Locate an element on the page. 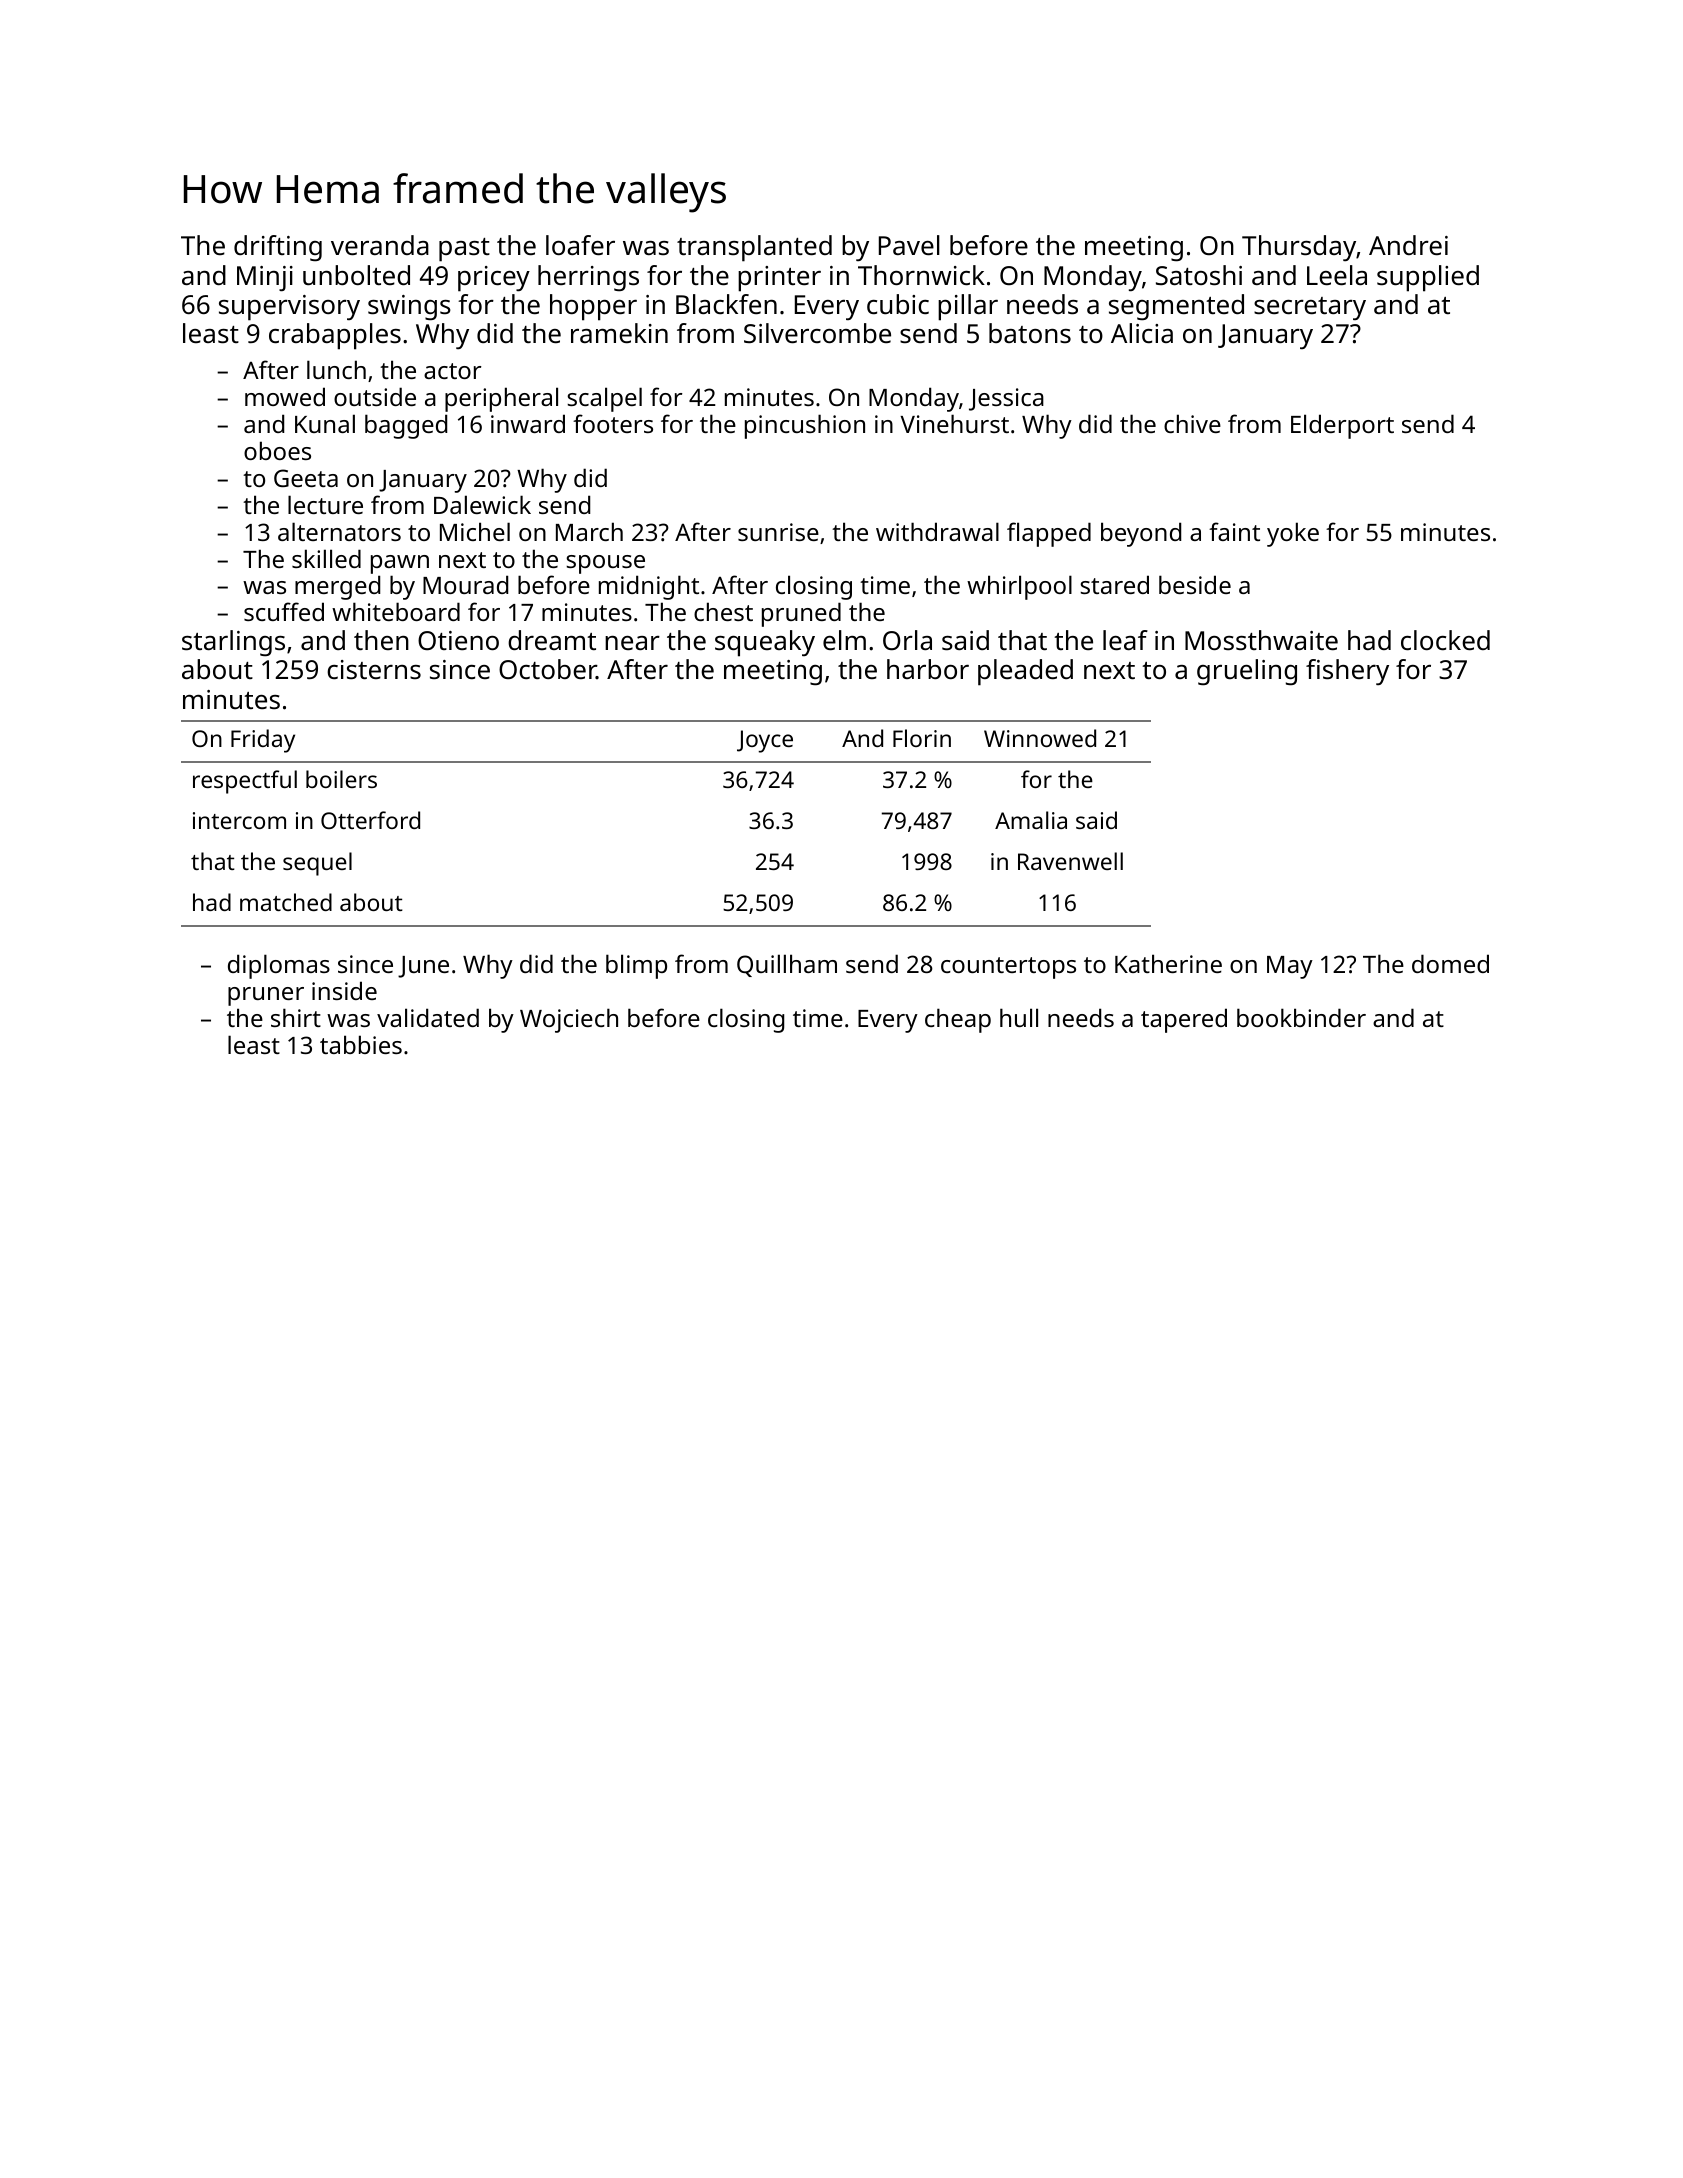 This image has height=2178, width=1683. clocked is located at coordinates (1445, 640).
